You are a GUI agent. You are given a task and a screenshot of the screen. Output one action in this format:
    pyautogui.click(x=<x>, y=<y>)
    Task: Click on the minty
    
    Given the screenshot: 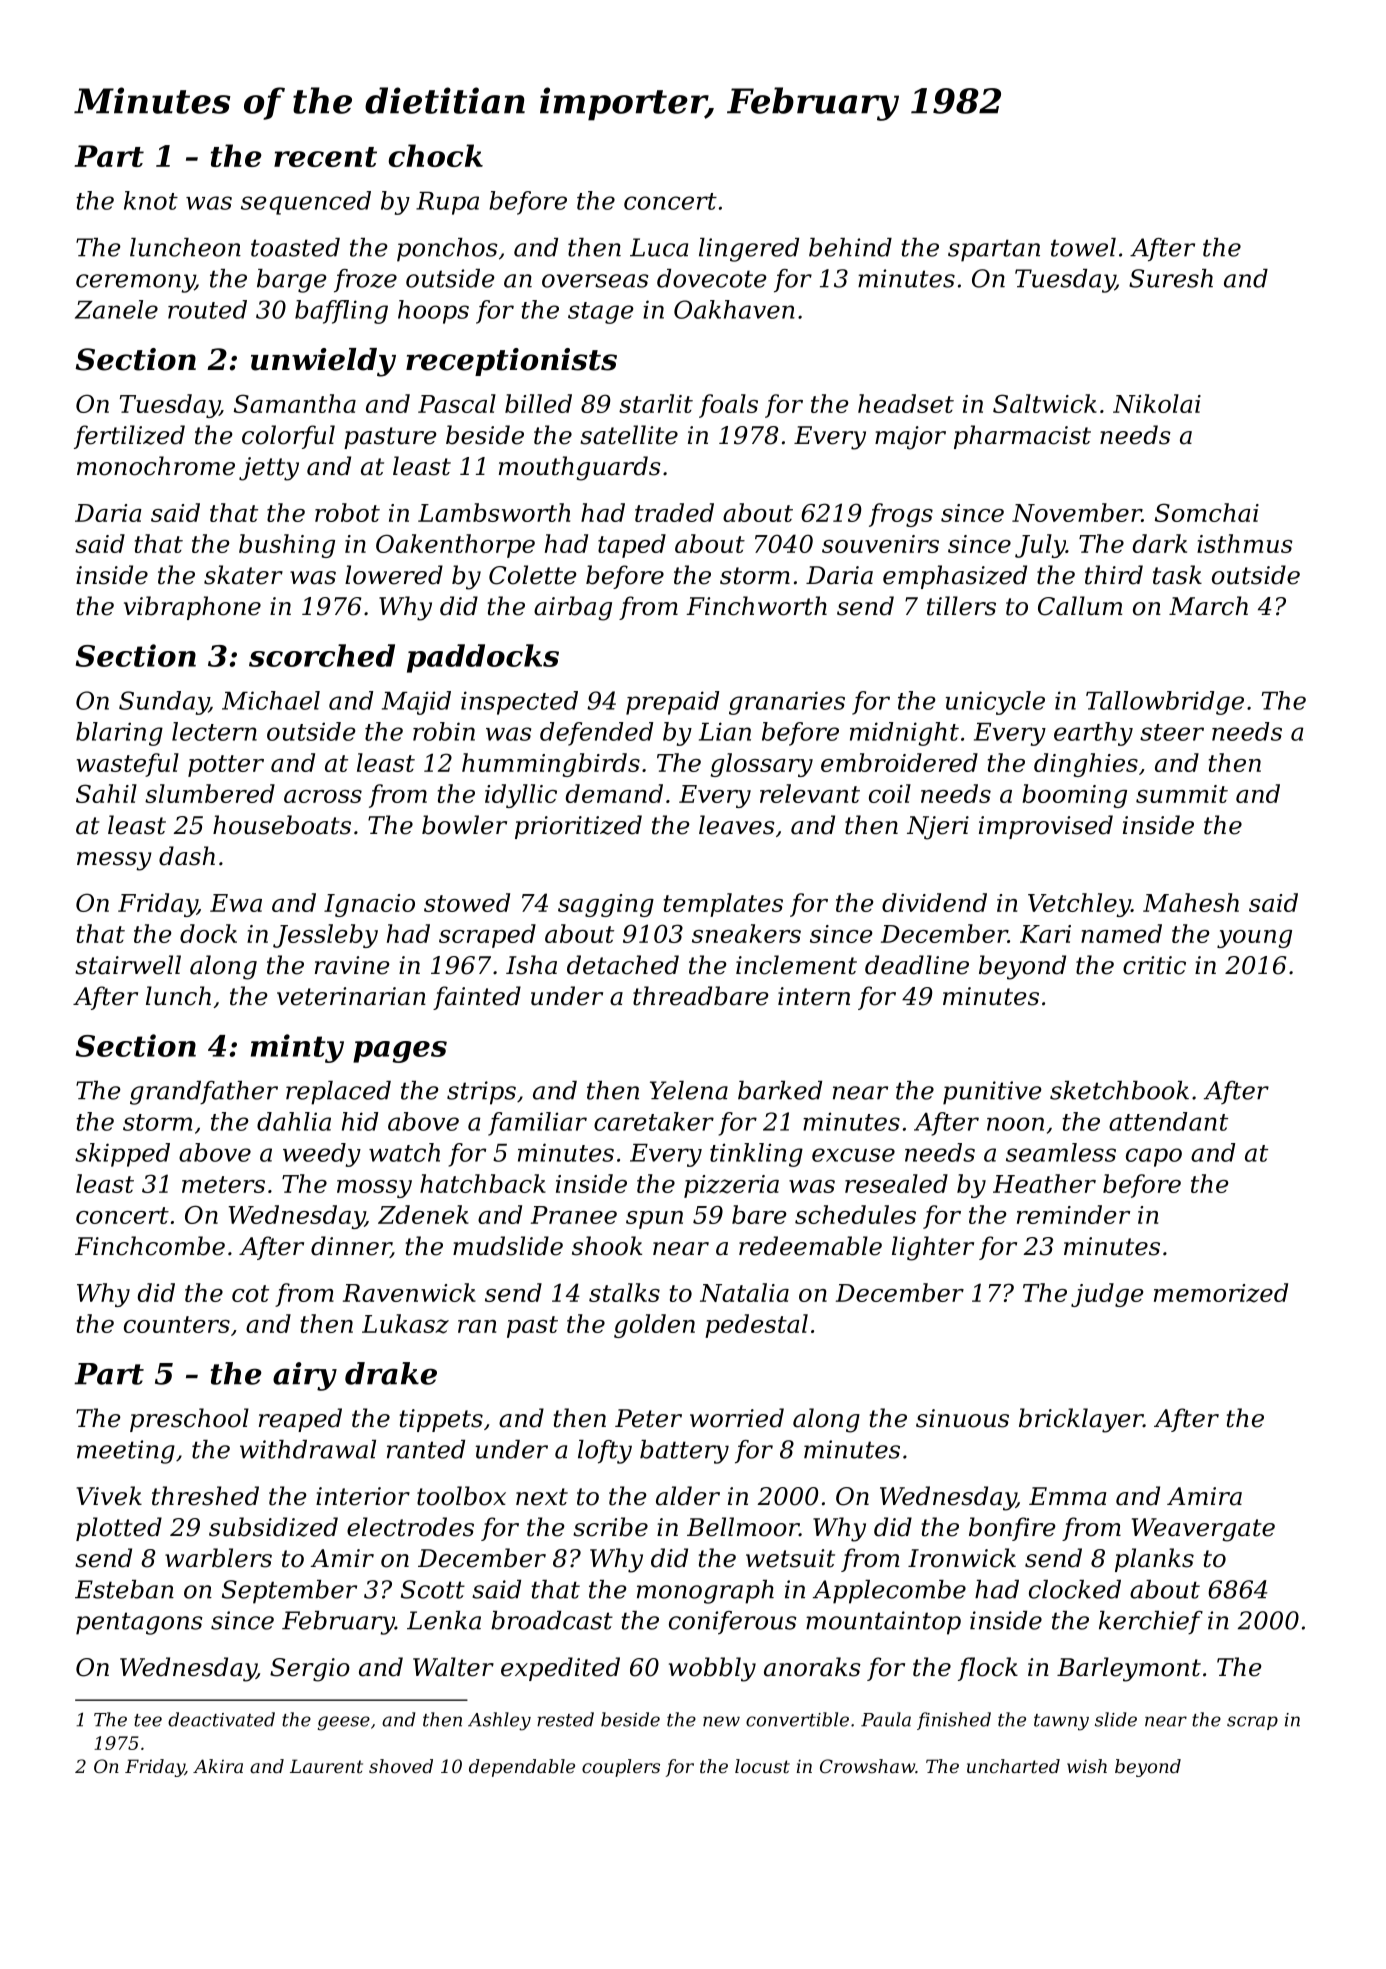 What is the action you would take?
    pyautogui.click(x=297, y=1048)
